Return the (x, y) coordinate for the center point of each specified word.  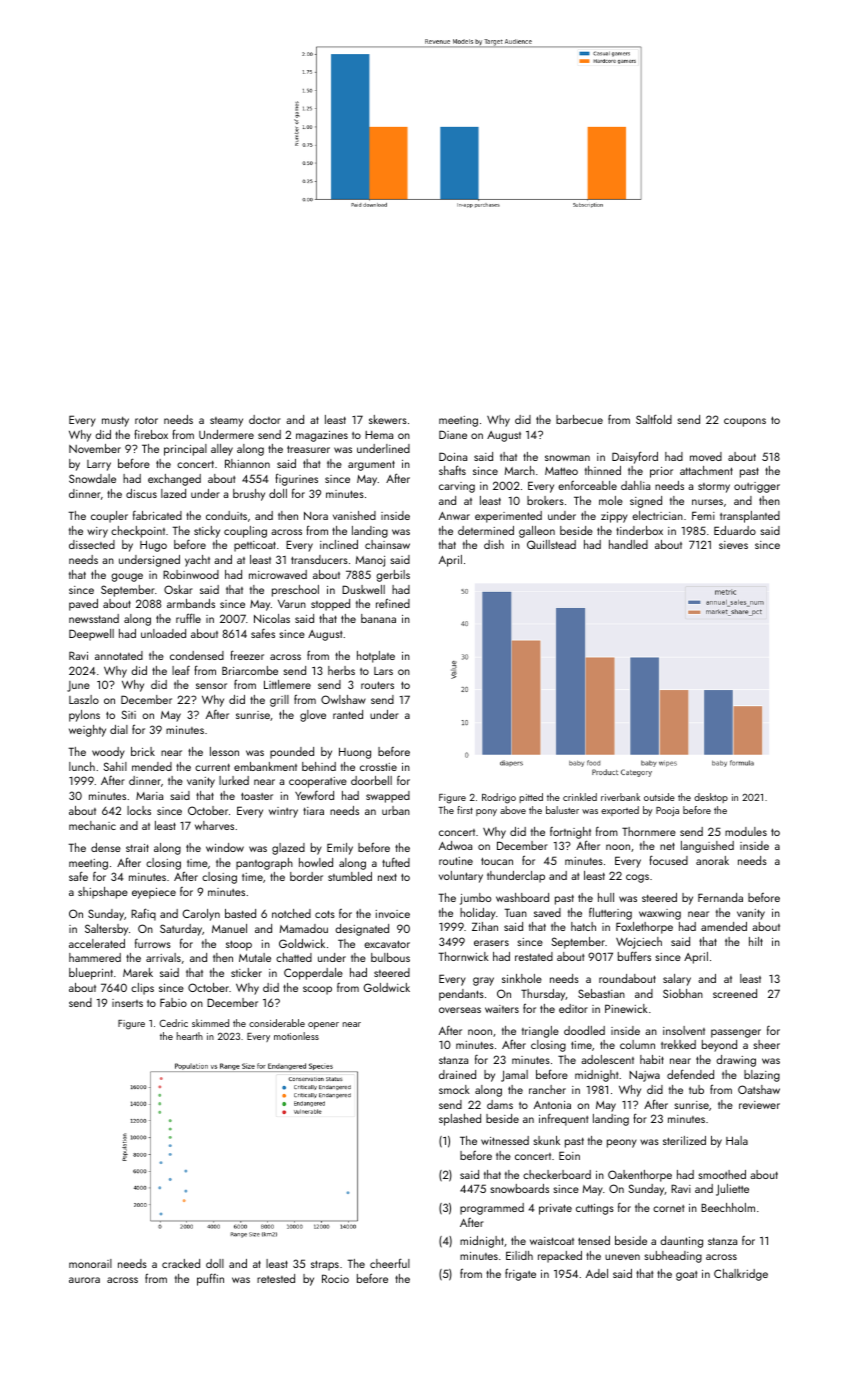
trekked (678, 1044)
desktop (711, 798)
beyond (719, 1046)
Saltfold (654, 419)
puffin (210, 1279)
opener (323, 1025)
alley (222, 450)
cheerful (390, 1263)
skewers (388, 419)
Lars (383, 671)
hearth (190, 1036)
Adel (597, 1273)
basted (240, 913)
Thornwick (463, 956)
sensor (211, 686)
